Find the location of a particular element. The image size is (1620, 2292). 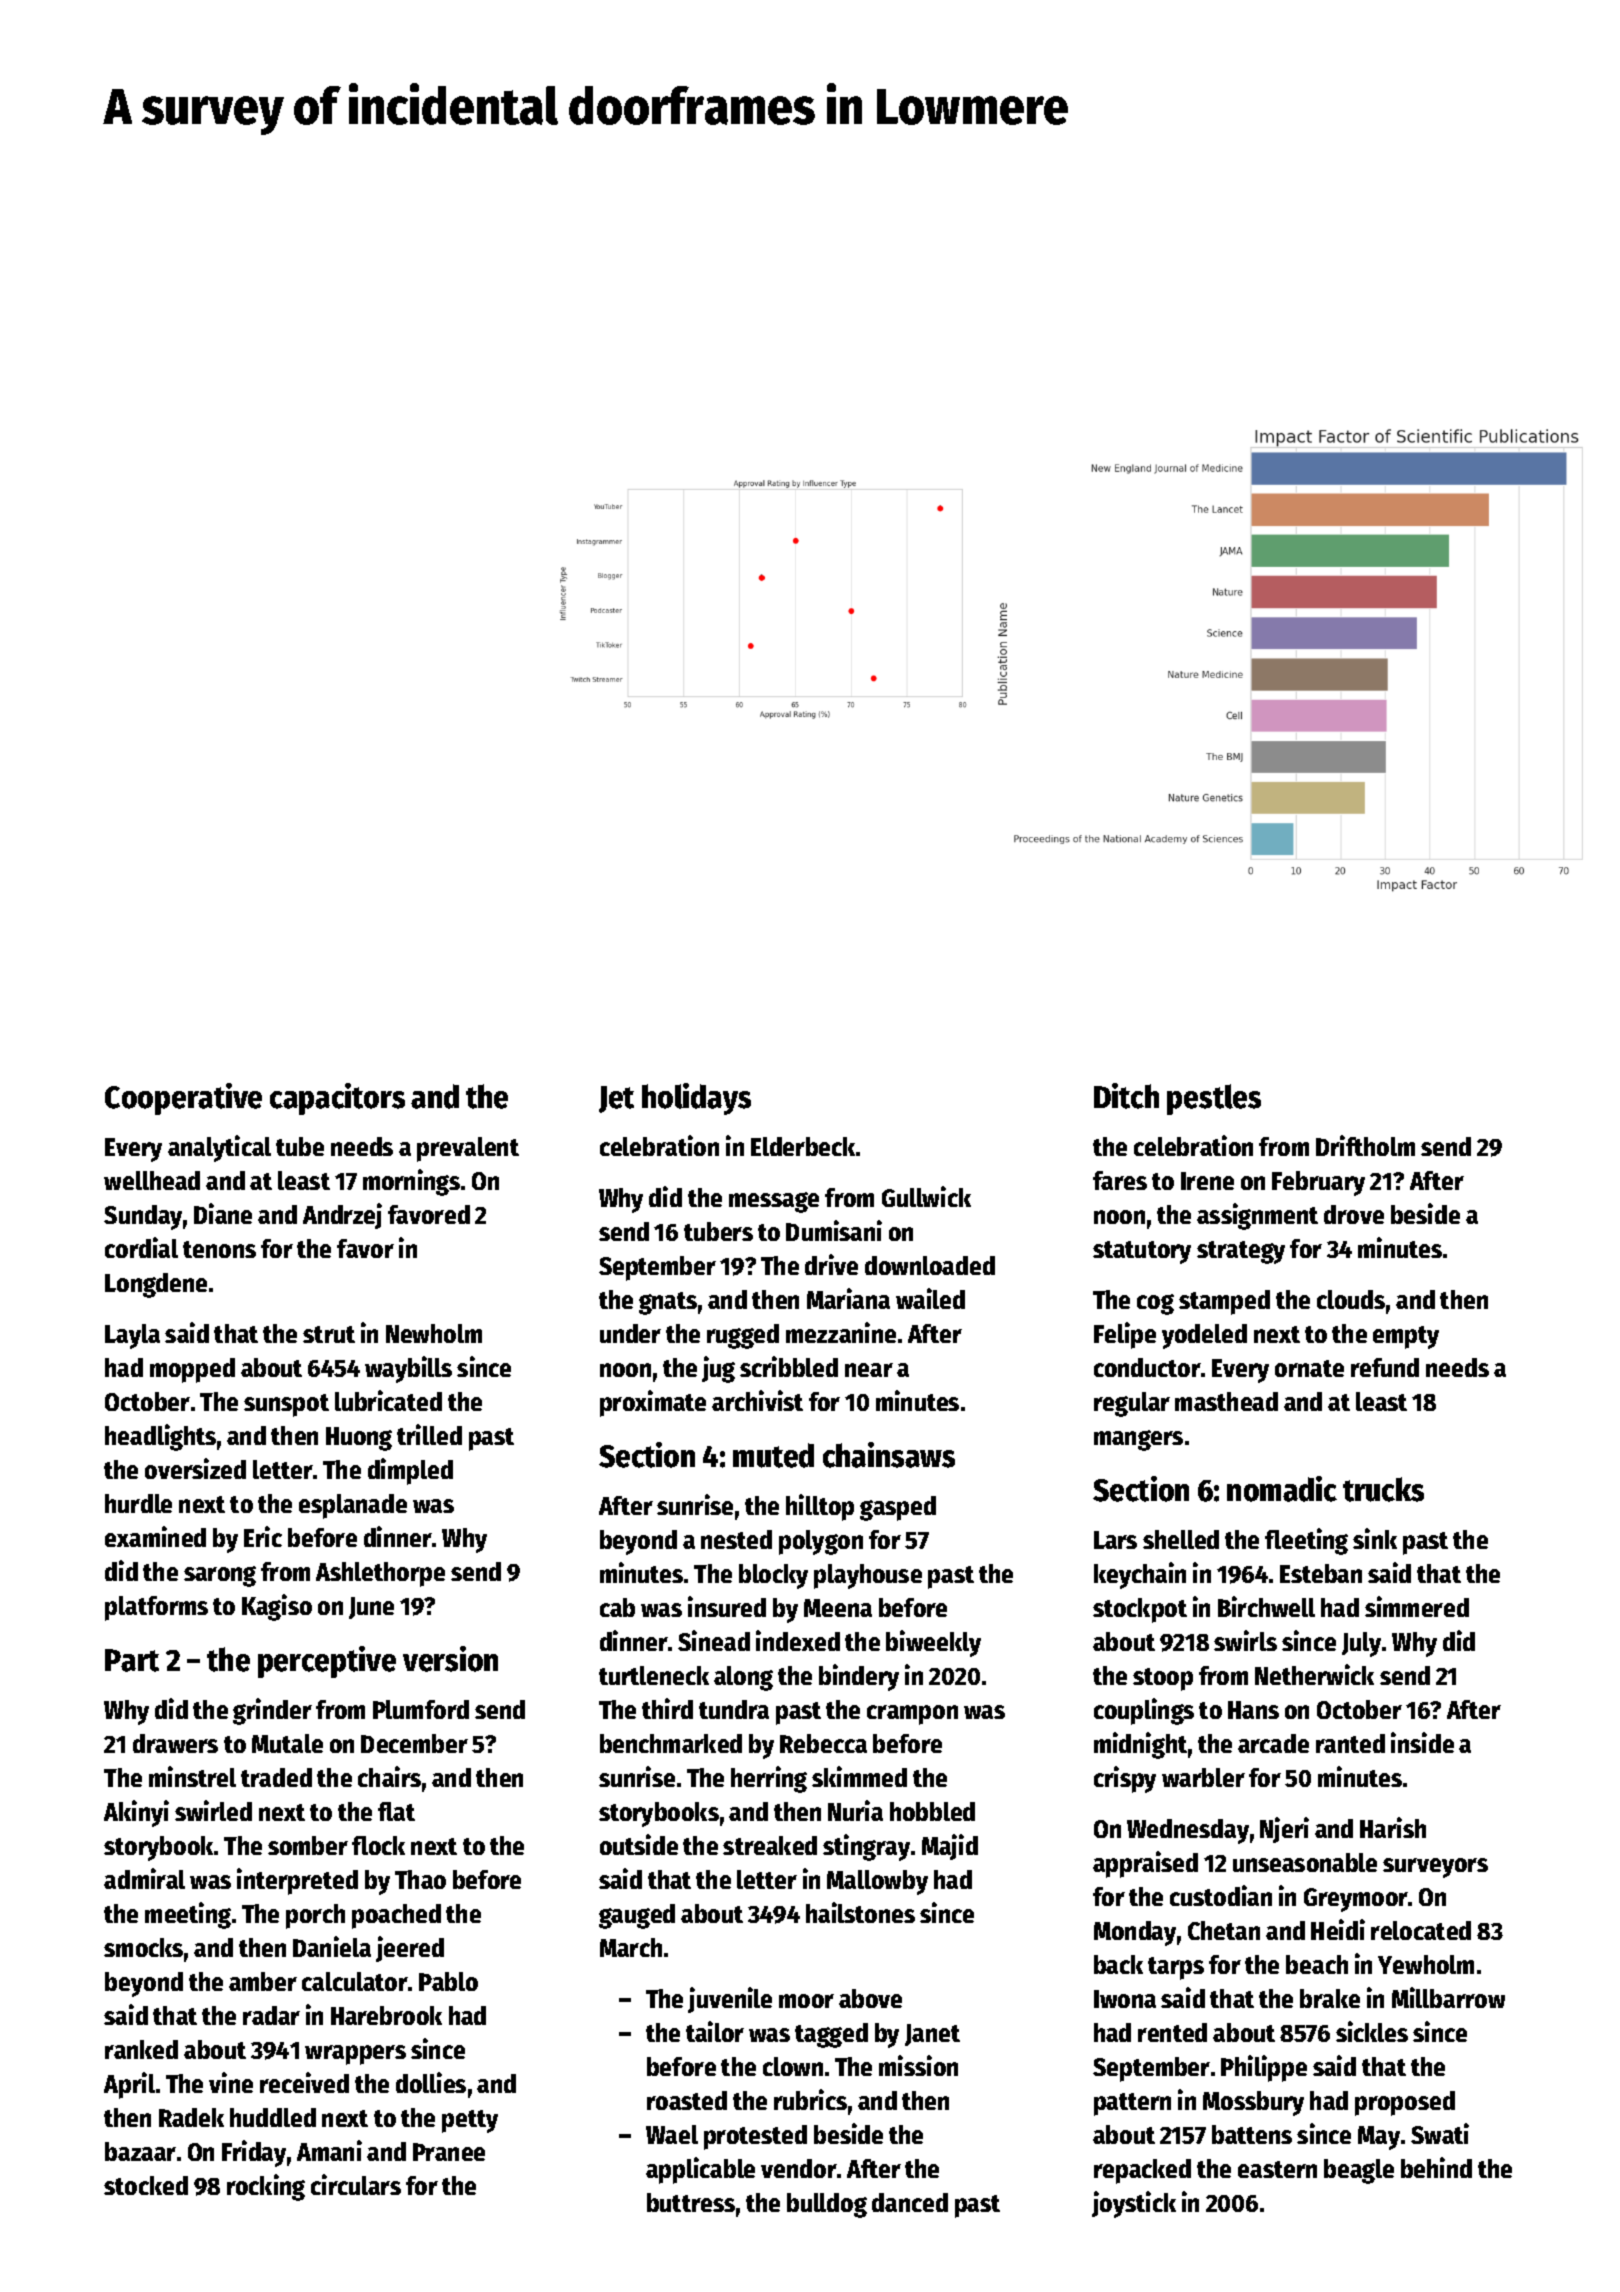

warbler is located at coordinates (1203, 1777).
